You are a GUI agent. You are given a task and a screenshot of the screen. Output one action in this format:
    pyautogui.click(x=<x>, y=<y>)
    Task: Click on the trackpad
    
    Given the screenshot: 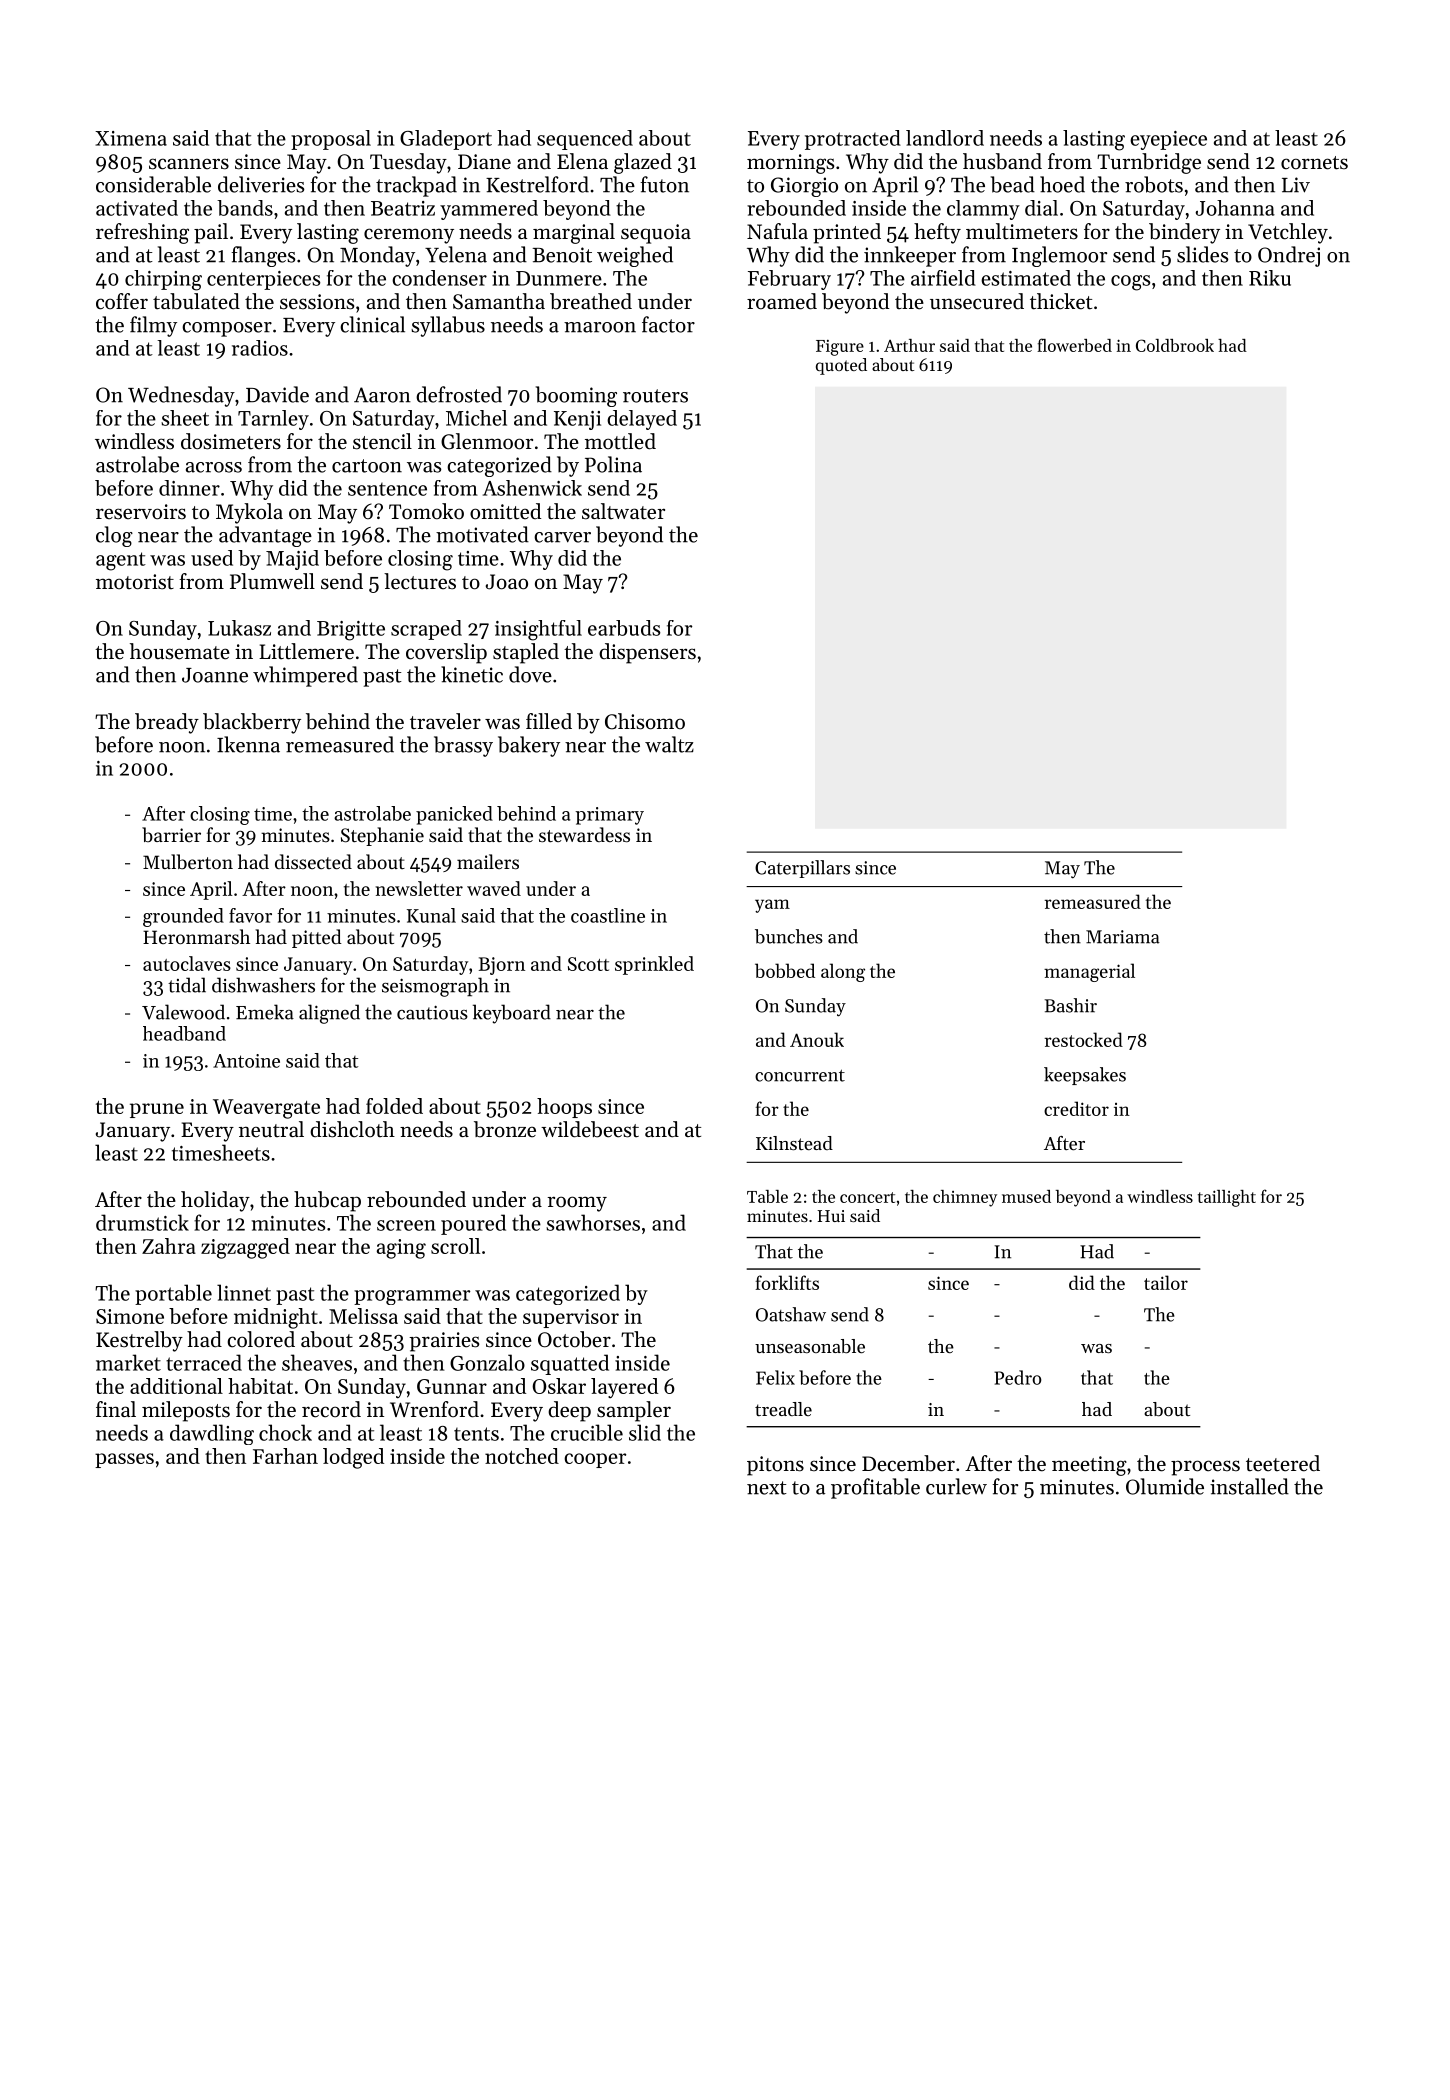 What is the action you would take?
    pyautogui.click(x=416, y=186)
